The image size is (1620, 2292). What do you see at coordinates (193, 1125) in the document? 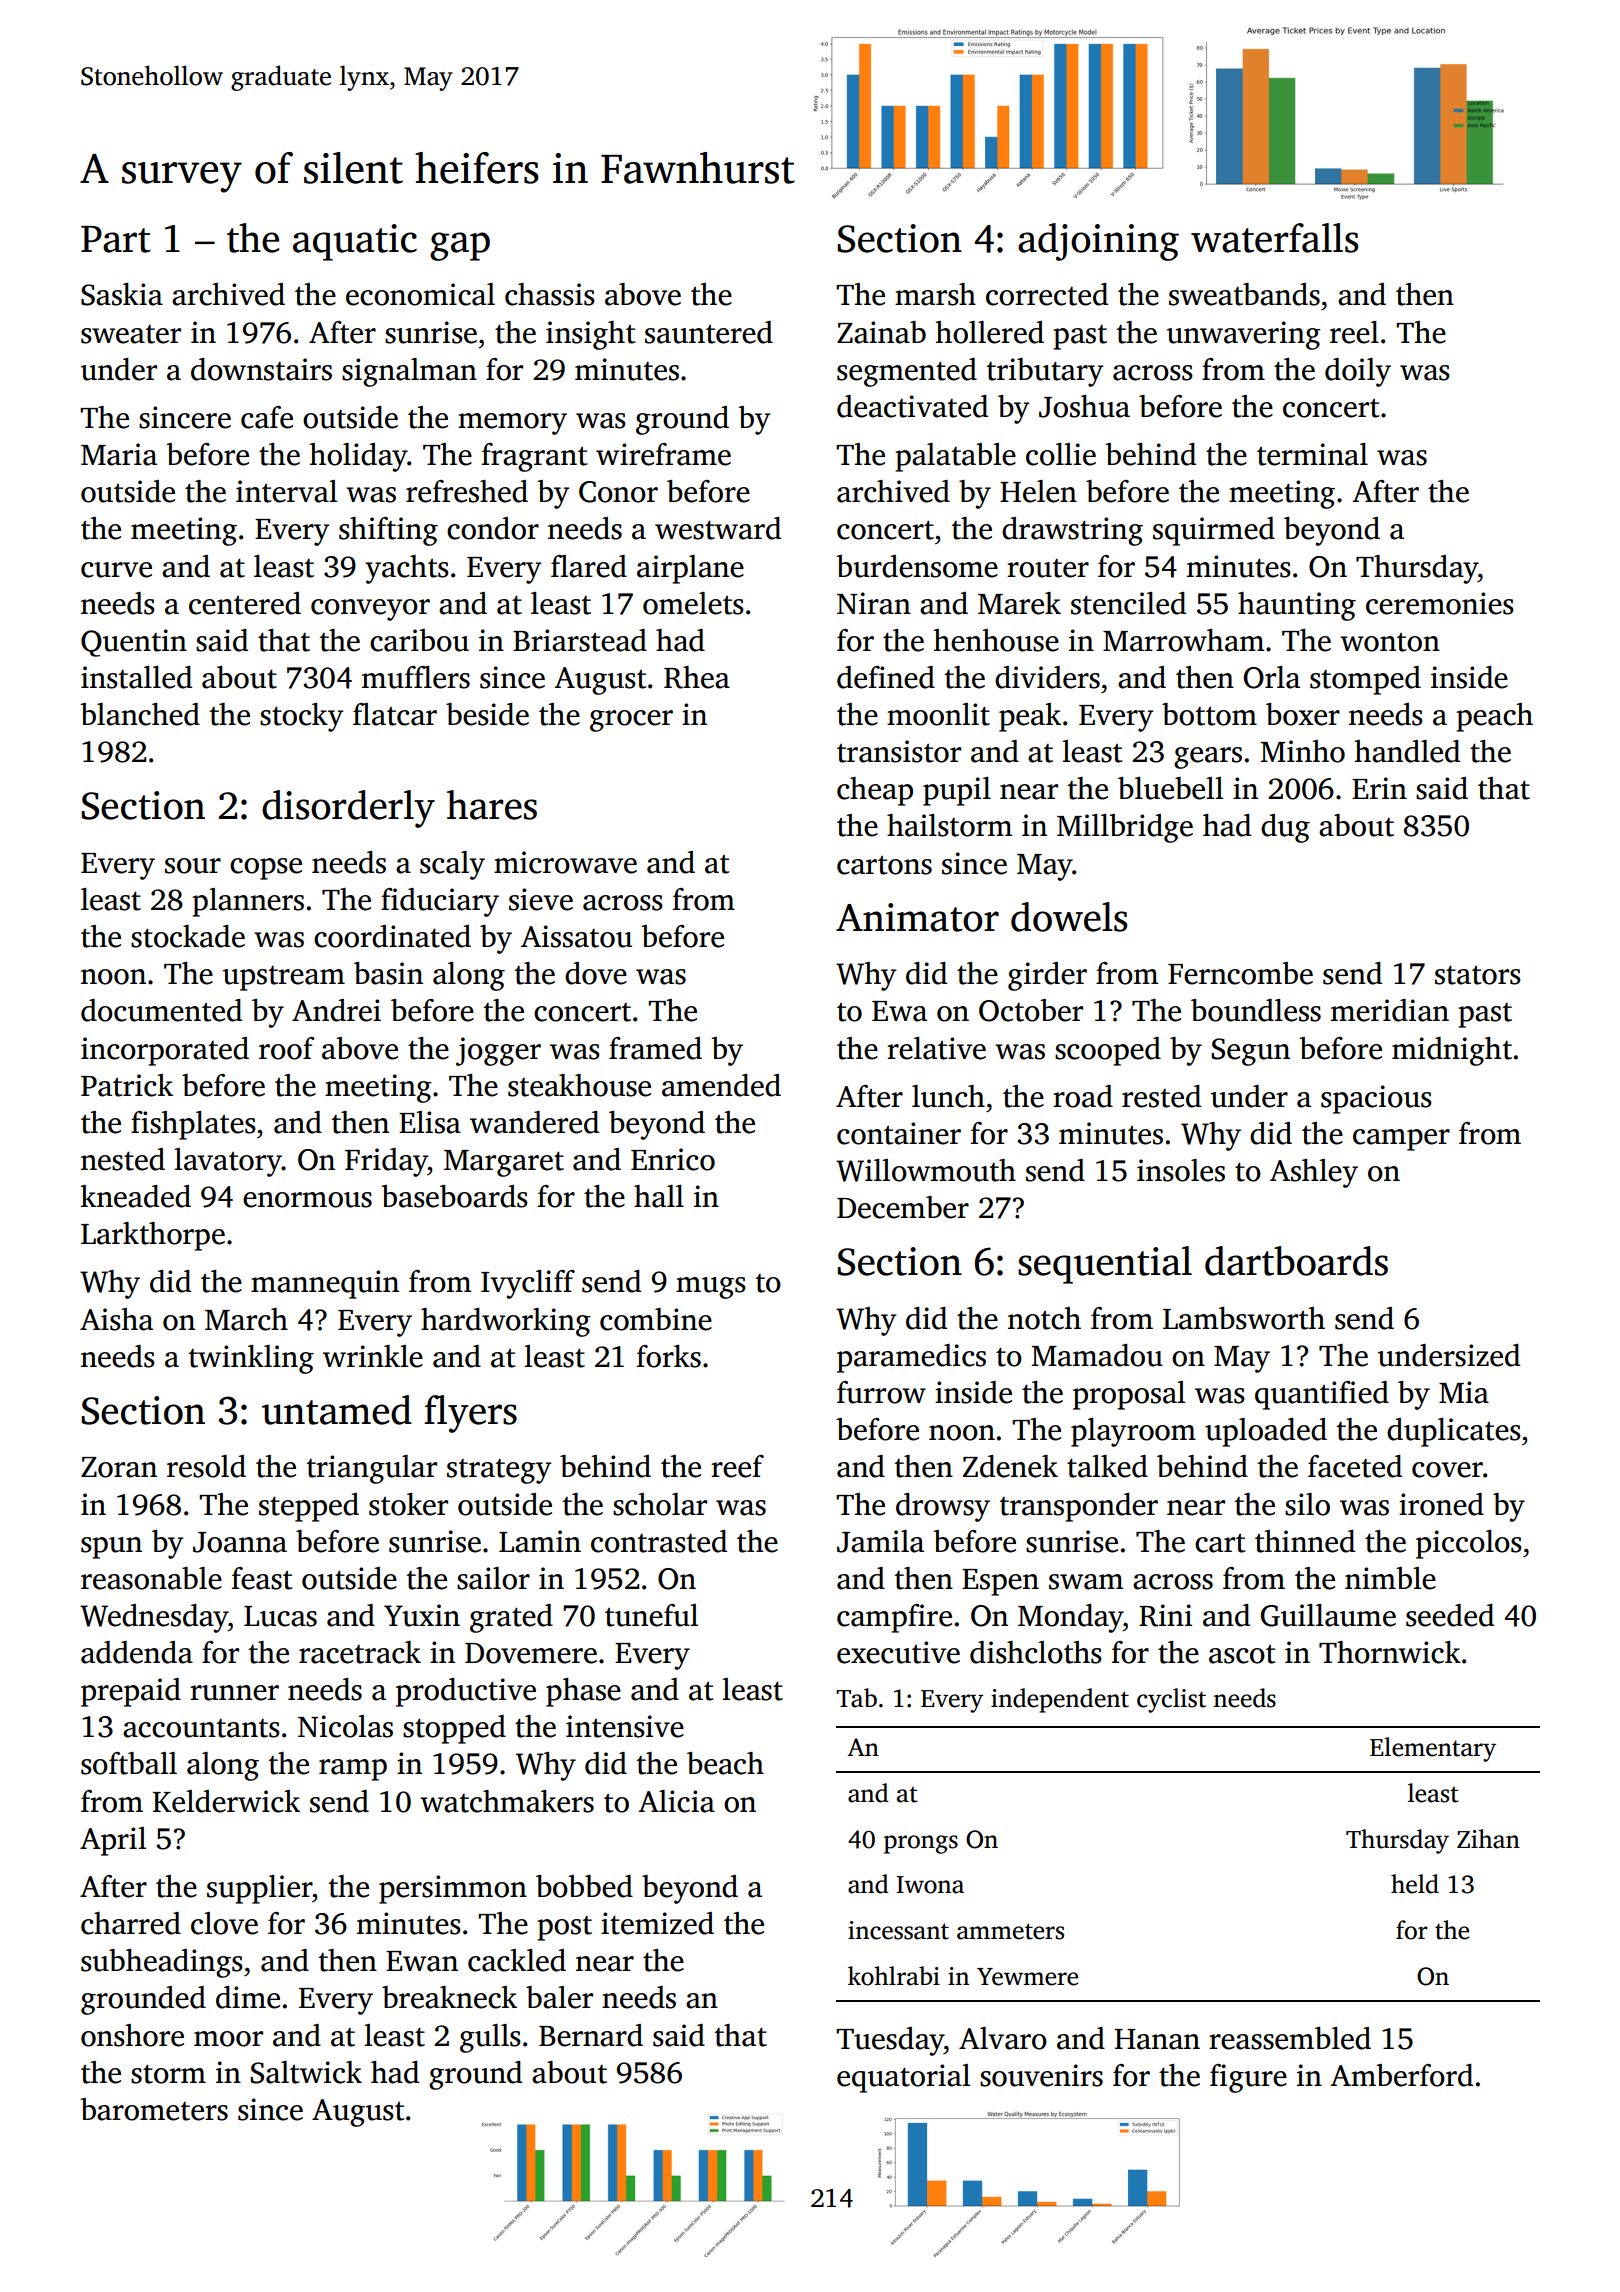
I see `fishplates` at bounding box center [193, 1125].
